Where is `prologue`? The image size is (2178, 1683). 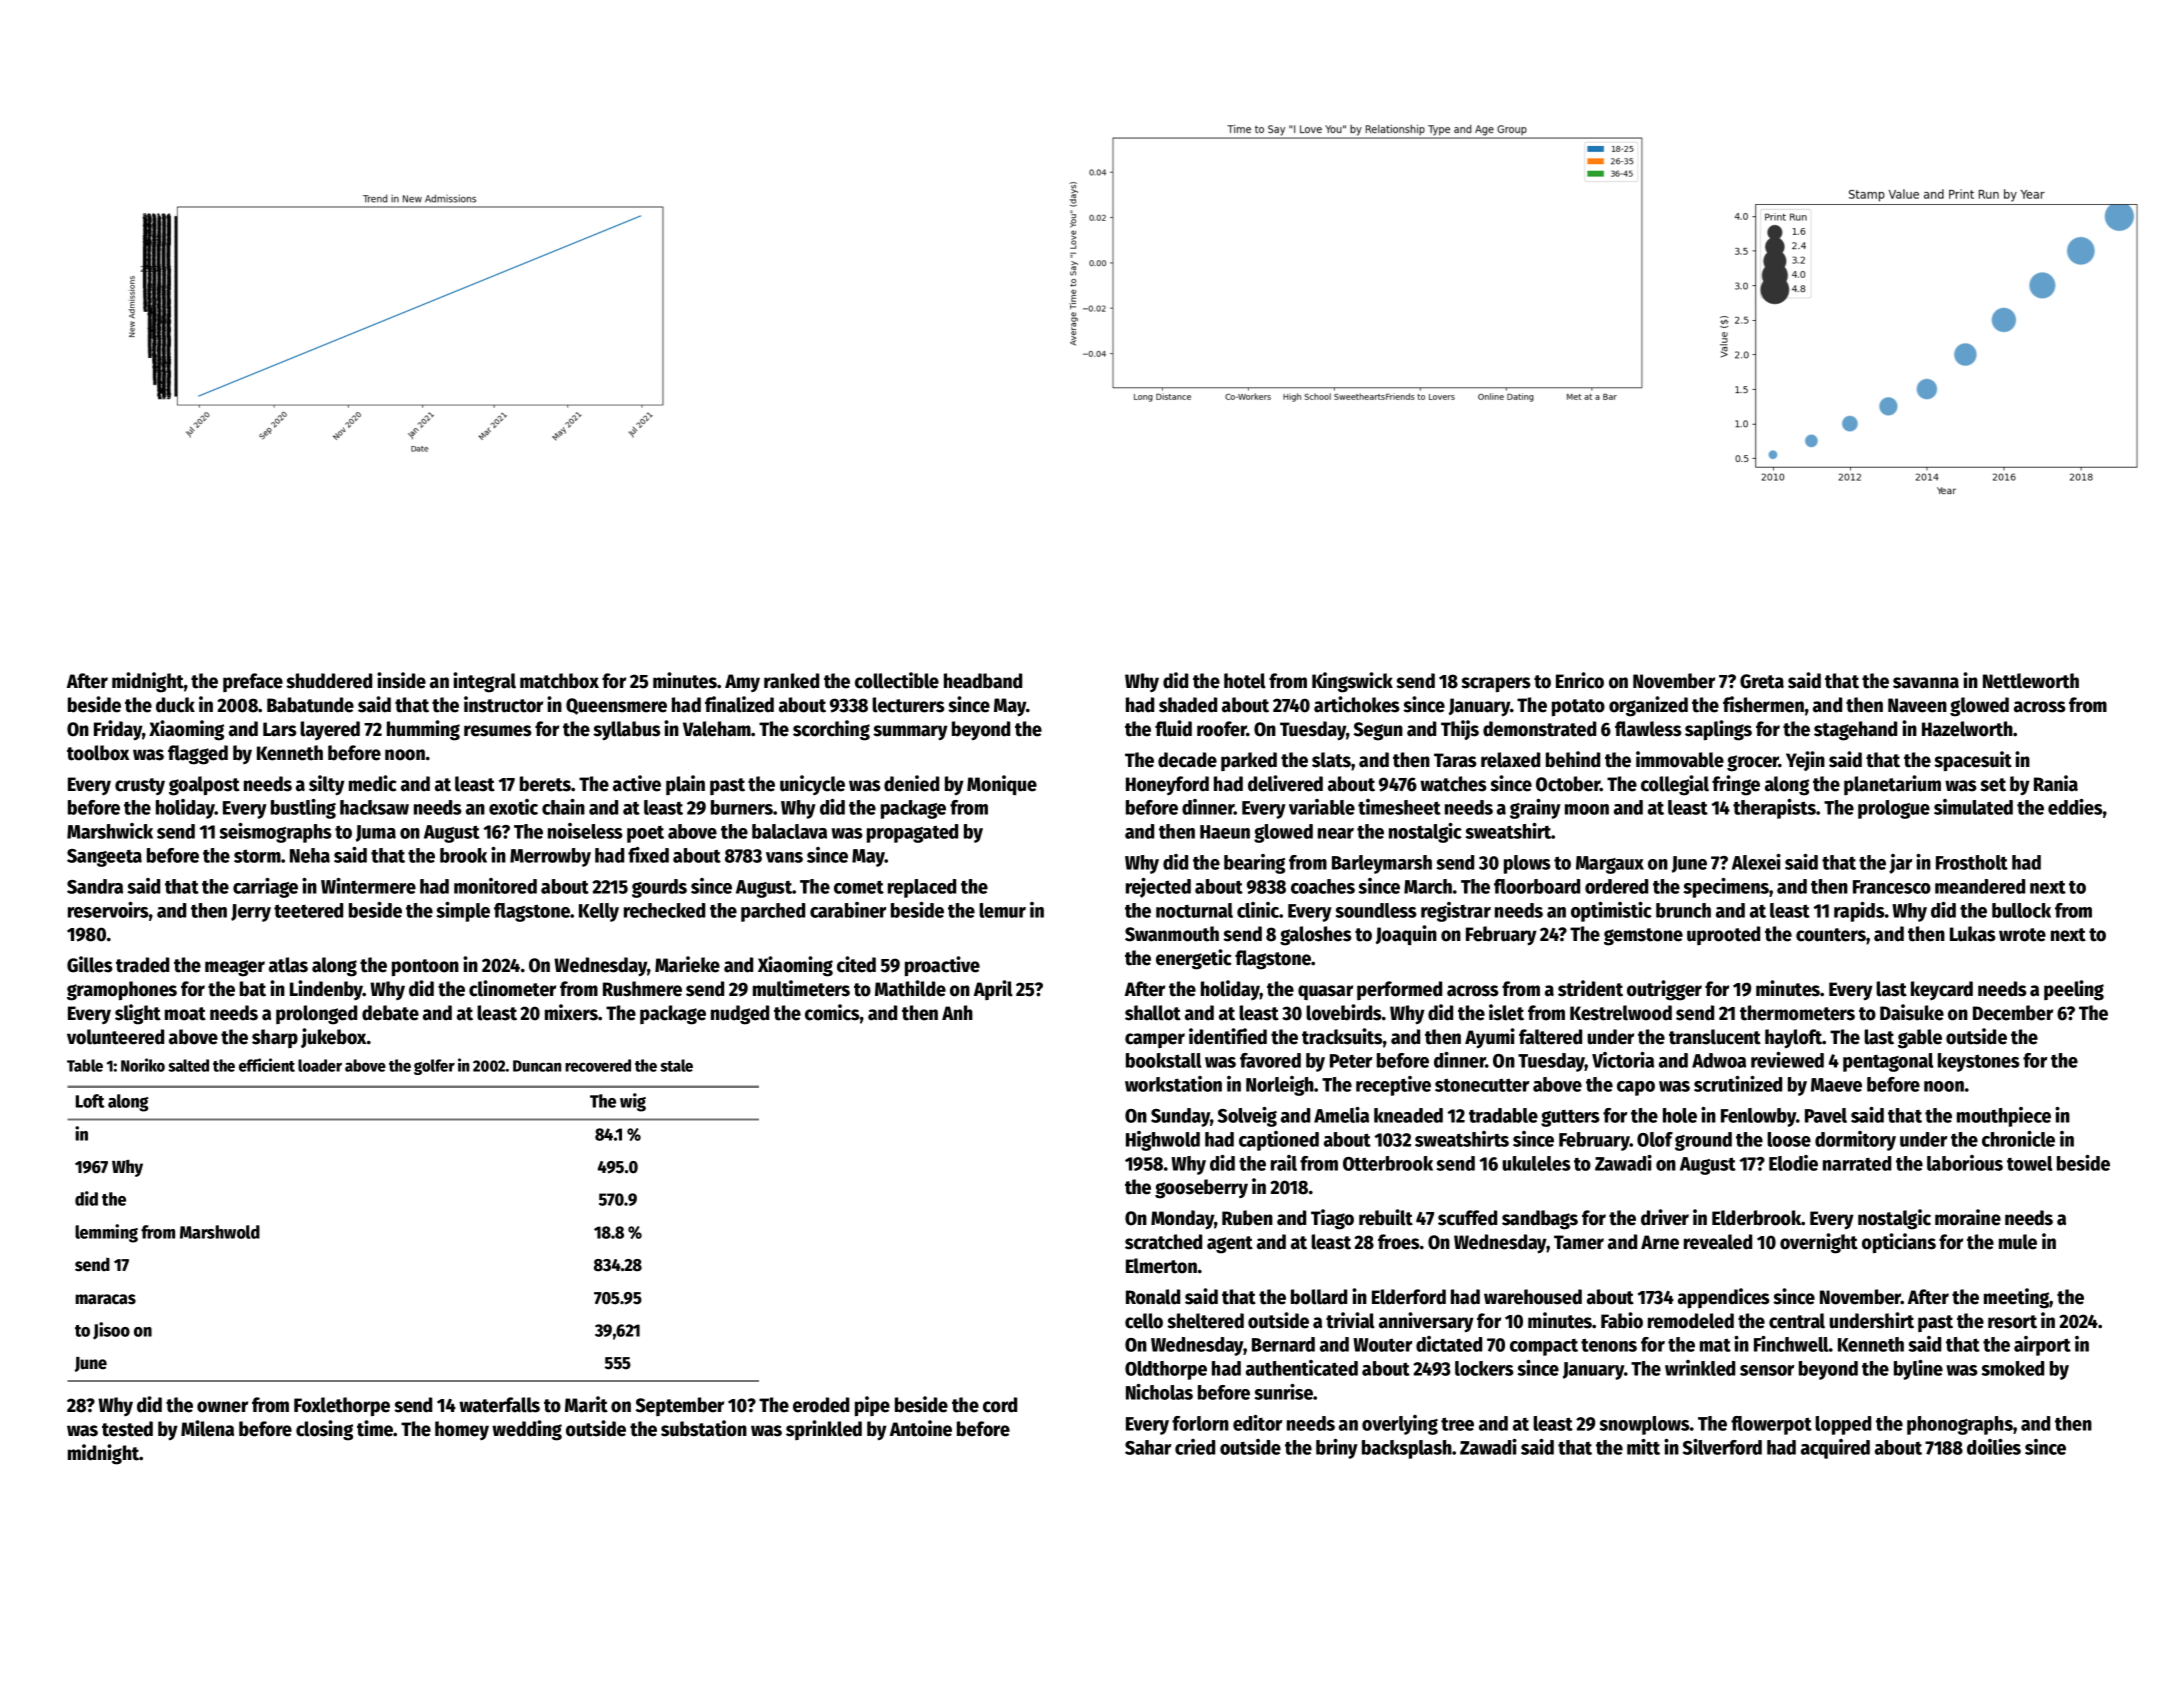
prologue is located at coordinates (1894, 809).
